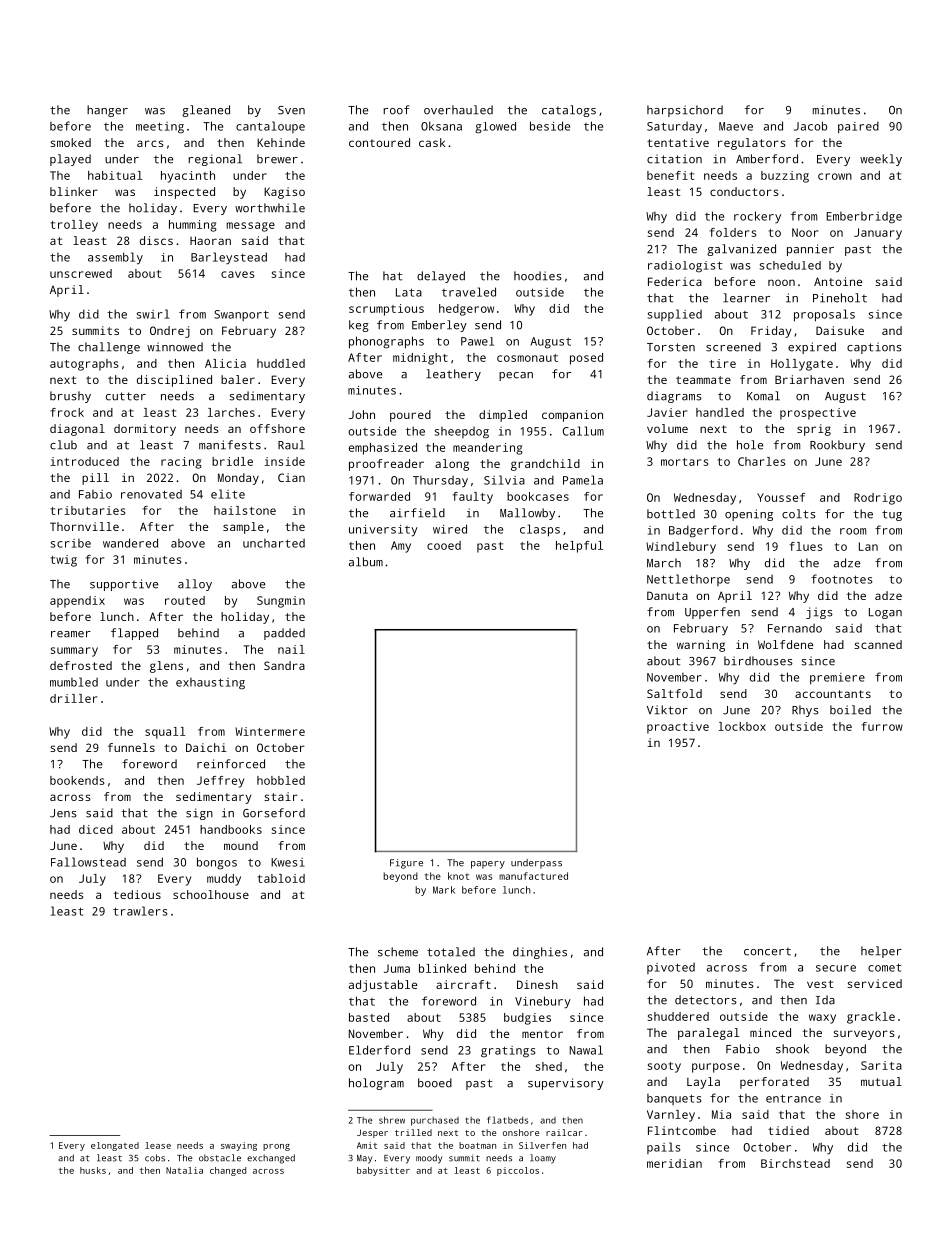 Image resolution: width=952 pixels, height=1233 pixels. What do you see at coordinates (245, 510) in the screenshot?
I see `hailstone` at bounding box center [245, 510].
